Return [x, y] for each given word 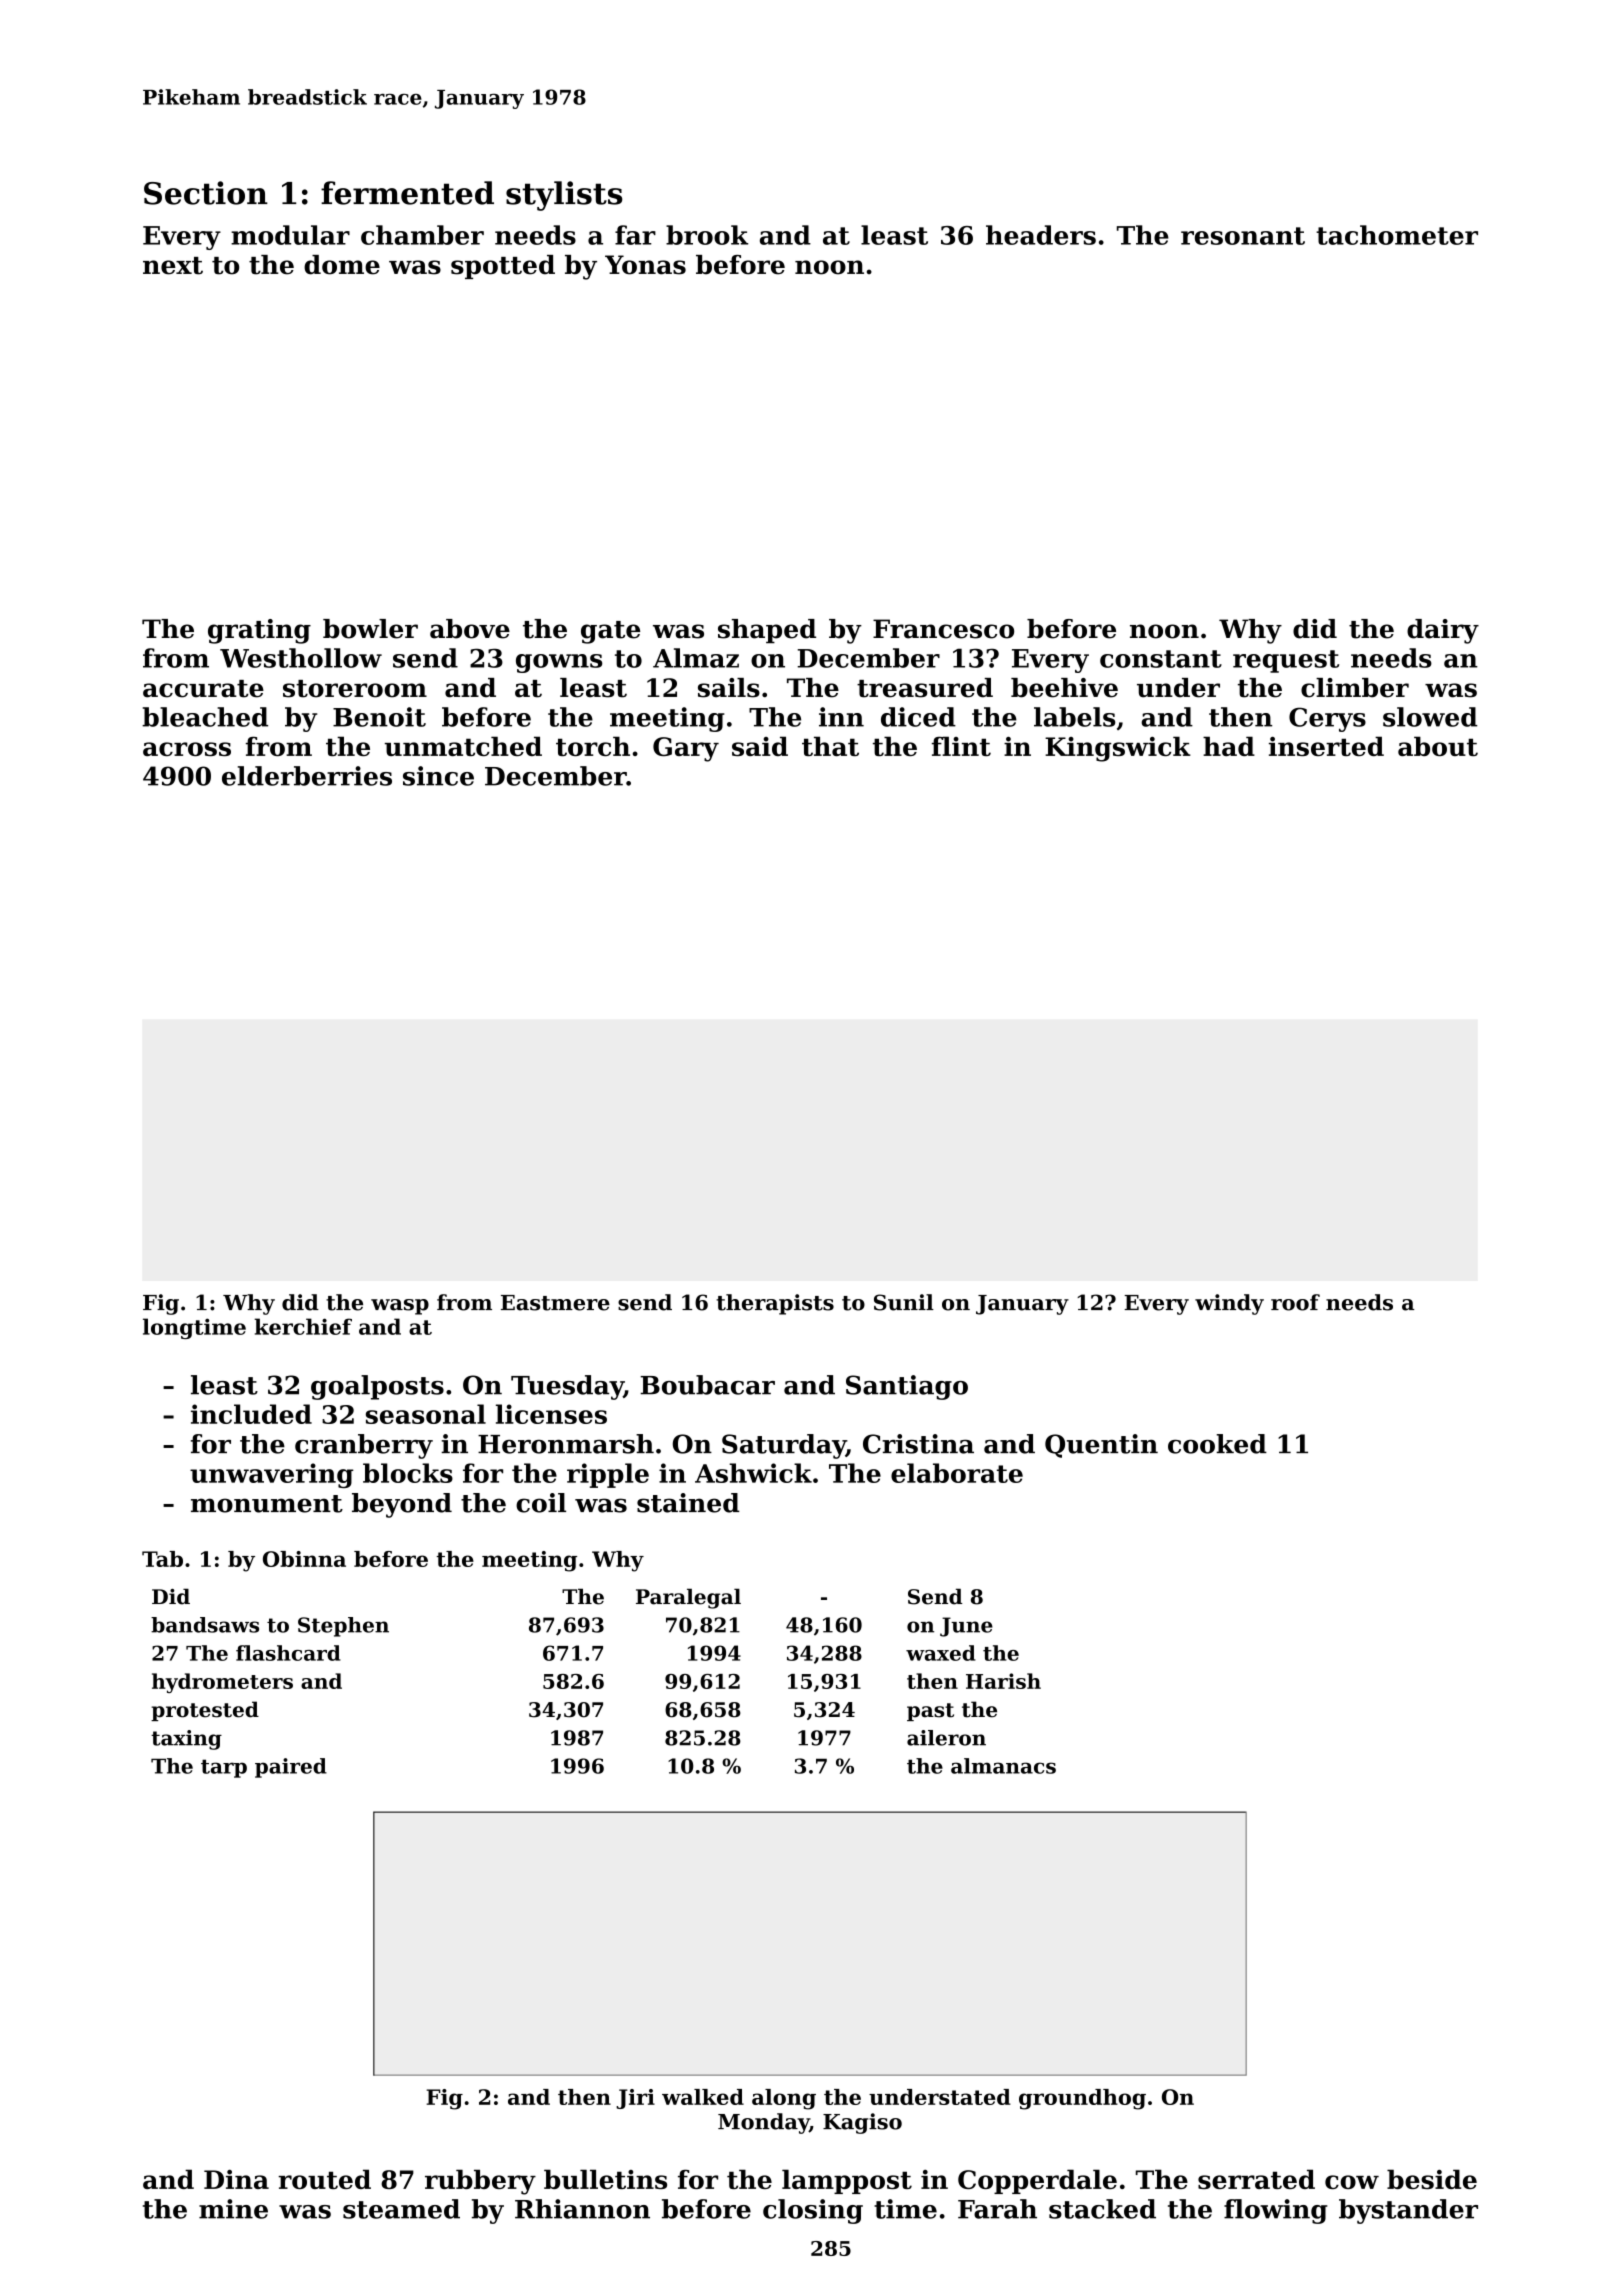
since [438, 776]
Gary [686, 749]
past [930, 1712]
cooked [1217, 1444]
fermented [407, 193]
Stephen [343, 1627]
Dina [236, 2179]
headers [1041, 235]
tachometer [1397, 235]
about [1438, 746]
